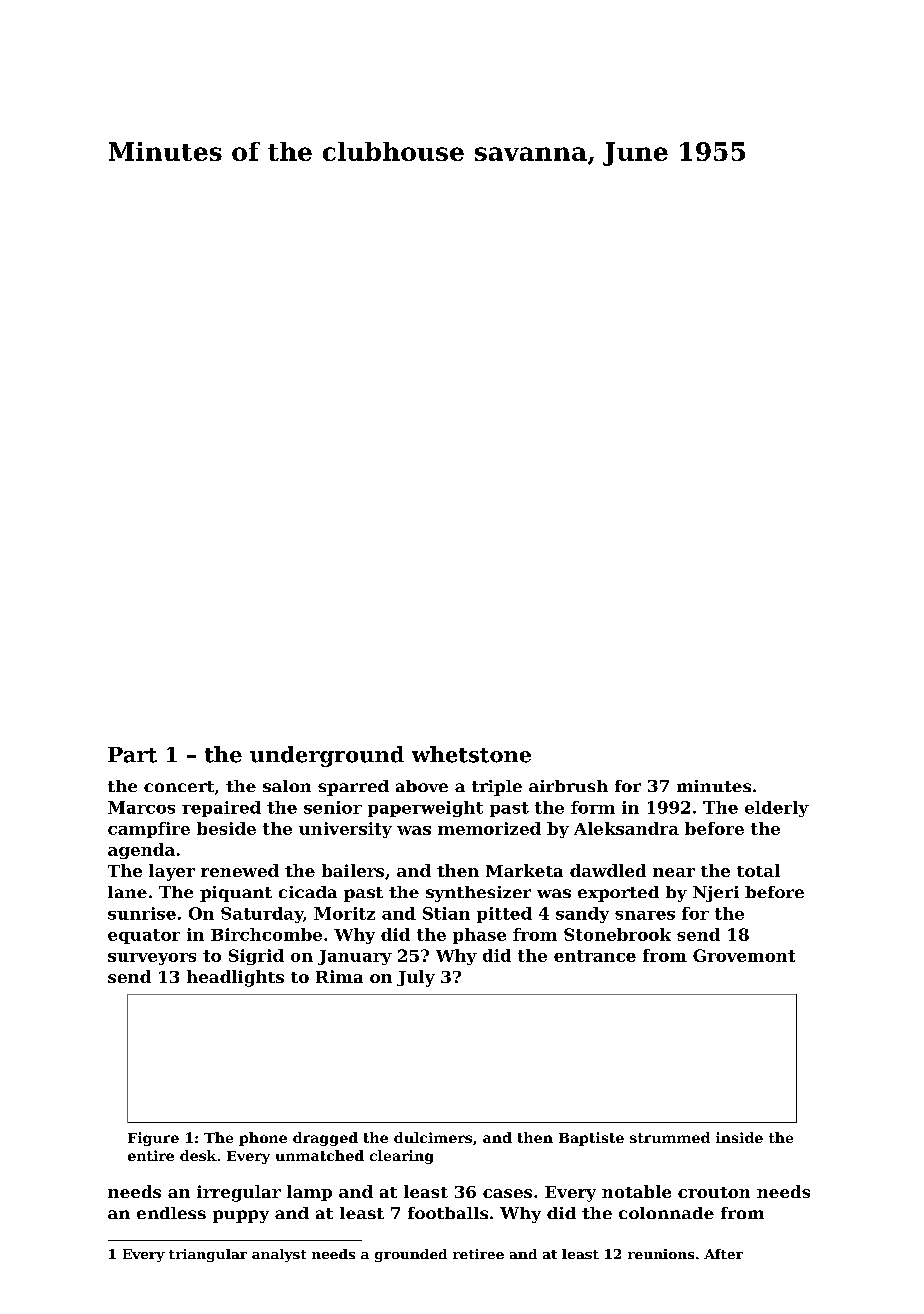 The width and height of the image is (924, 1314). Describe the element at coordinates (739, 1137) in the image. I see `inside` at that location.
